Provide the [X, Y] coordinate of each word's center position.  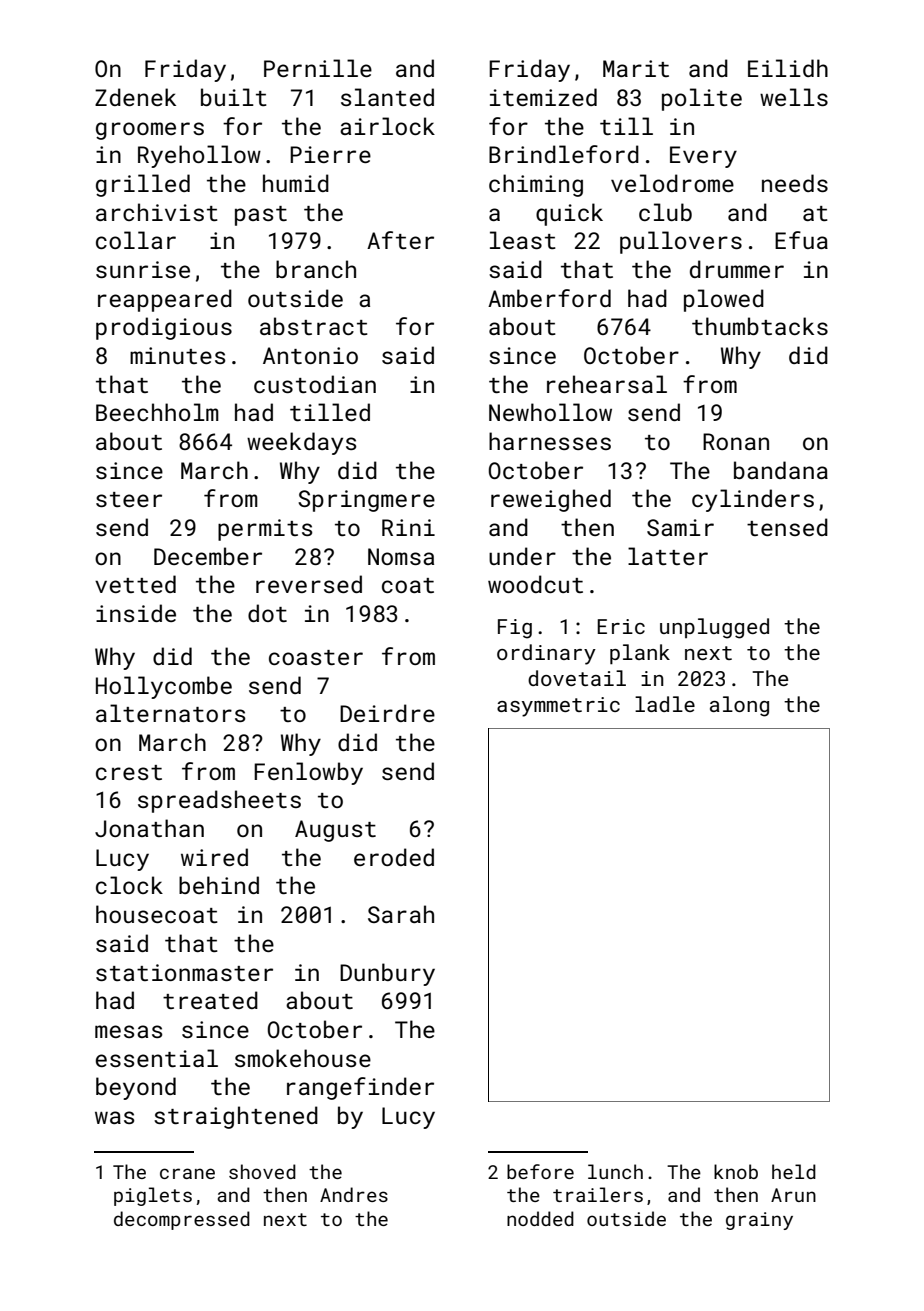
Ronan [736, 441]
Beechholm [157, 412]
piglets [153, 1196]
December [208, 556]
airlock [387, 126]
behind [219, 885]
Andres [354, 1194]
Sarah [401, 914]
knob [736, 1171]
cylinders [753, 500]
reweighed [551, 500]
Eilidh [788, 68]
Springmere [366, 501]
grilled [143, 185]
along [739, 706]
